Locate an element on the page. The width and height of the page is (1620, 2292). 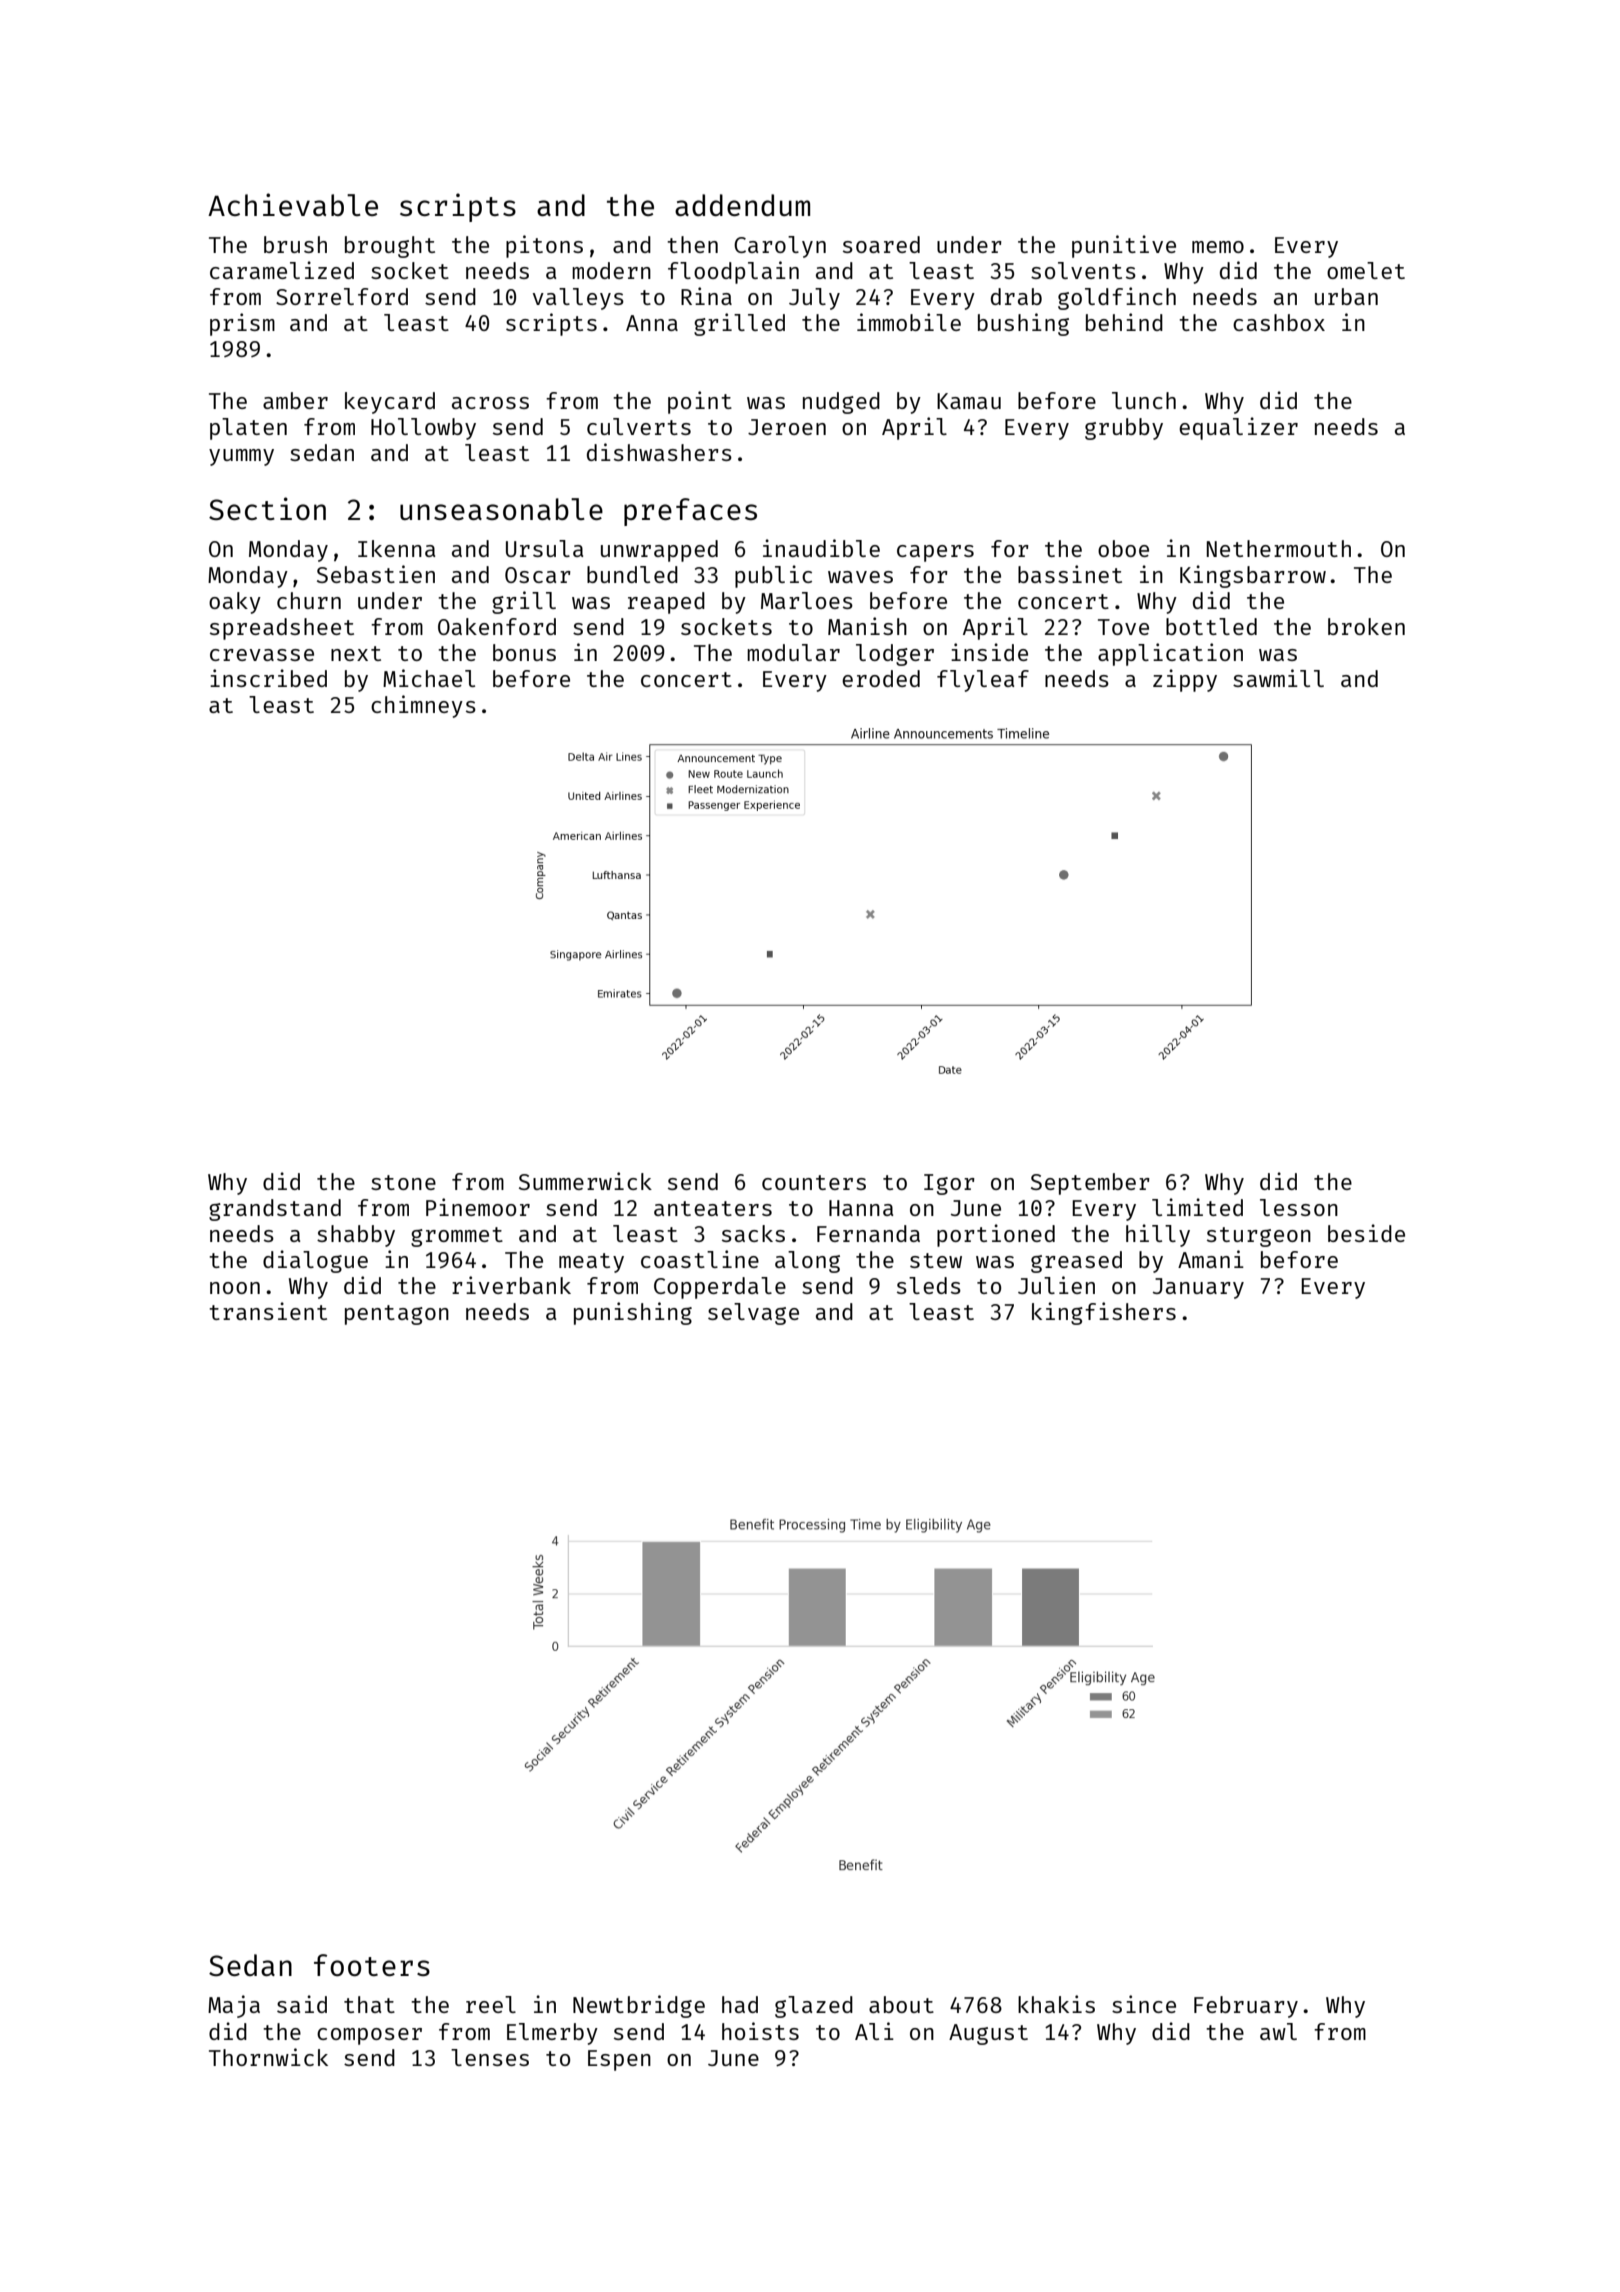
drab is located at coordinates (1016, 296).
